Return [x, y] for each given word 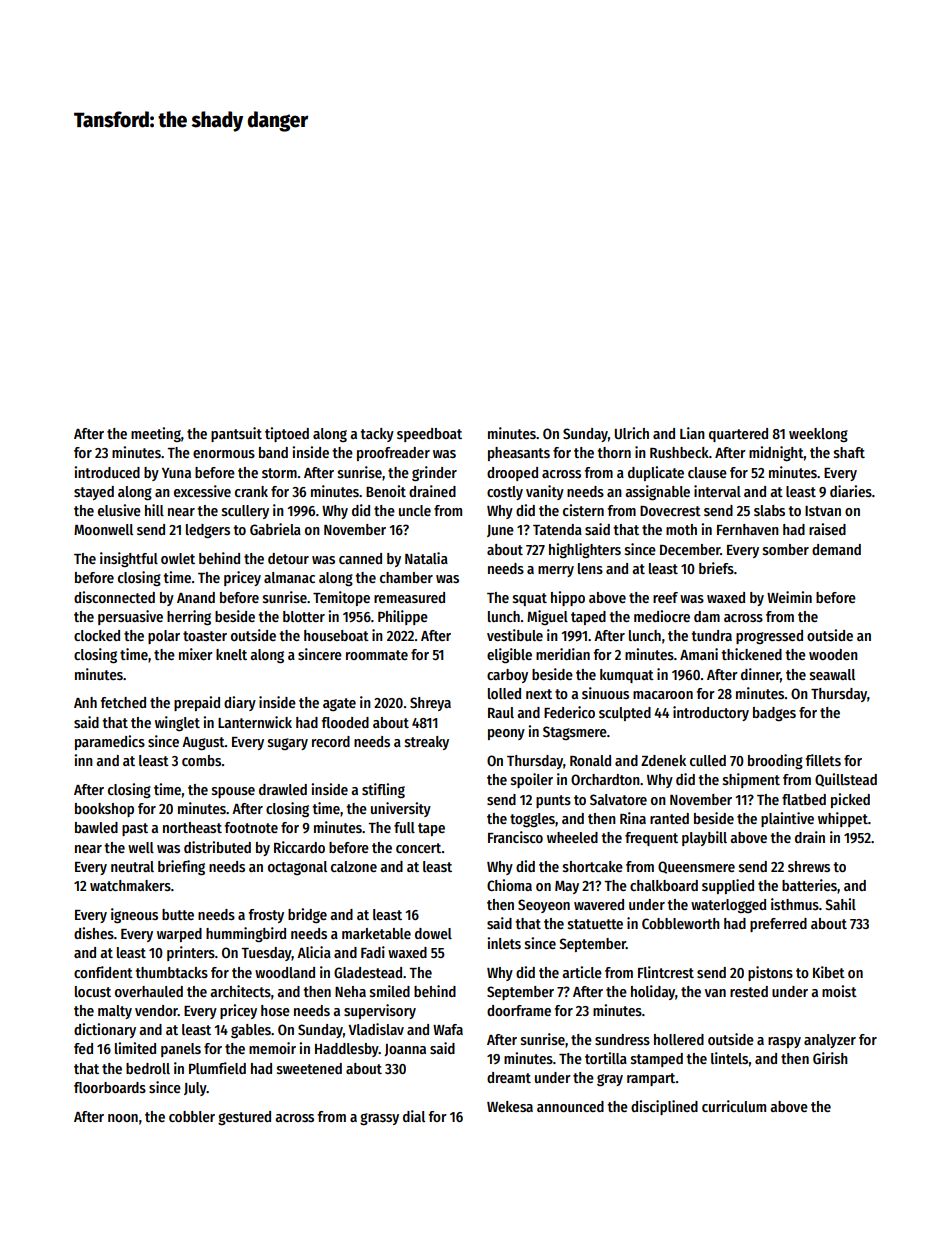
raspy [784, 1042]
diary [240, 703]
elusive [119, 510]
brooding [775, 761]
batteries [809, 885]
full [404, 827]
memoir [272, 1048]
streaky [427, 743]
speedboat [429, 435]
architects [240, 991]
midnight [776, 453]
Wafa [448, 1029]
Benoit [386, 491]
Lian [692, 433]
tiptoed [287, 434]
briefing [181, 867]
